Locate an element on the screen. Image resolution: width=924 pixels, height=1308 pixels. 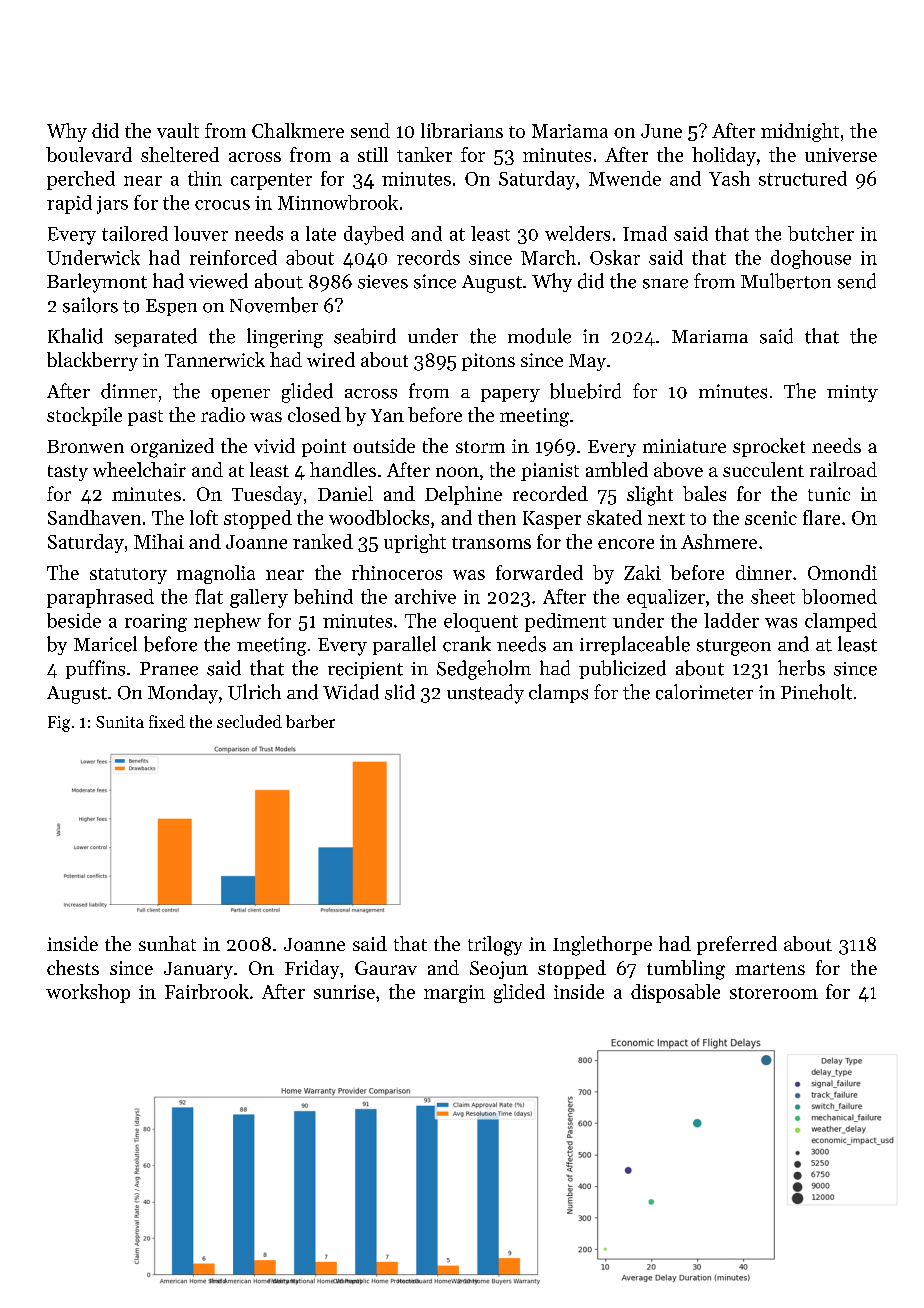
Mwende is located at coordinates (625, 178).
